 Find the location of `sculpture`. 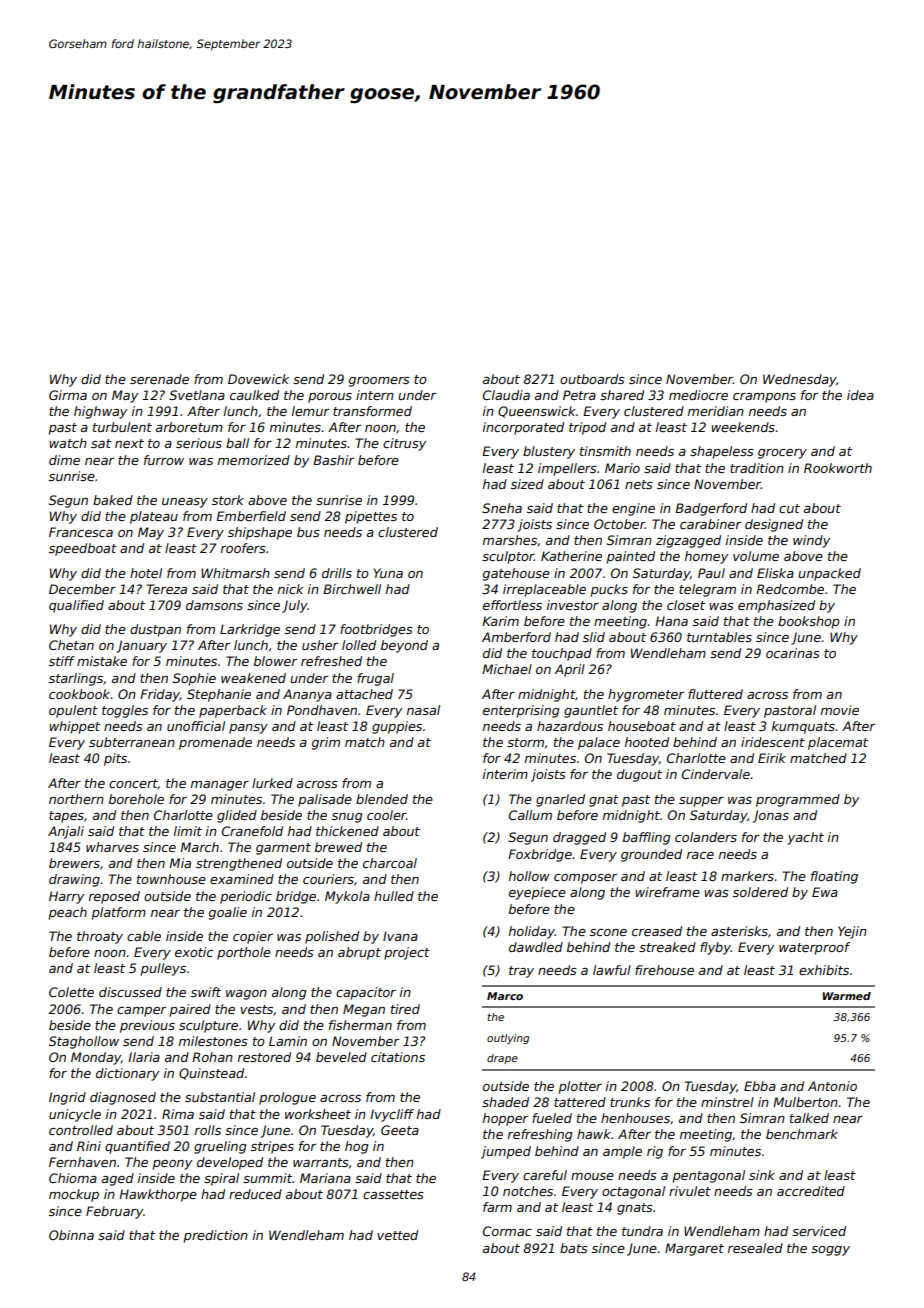

sculpture is located at coordinates (208, 1026).
